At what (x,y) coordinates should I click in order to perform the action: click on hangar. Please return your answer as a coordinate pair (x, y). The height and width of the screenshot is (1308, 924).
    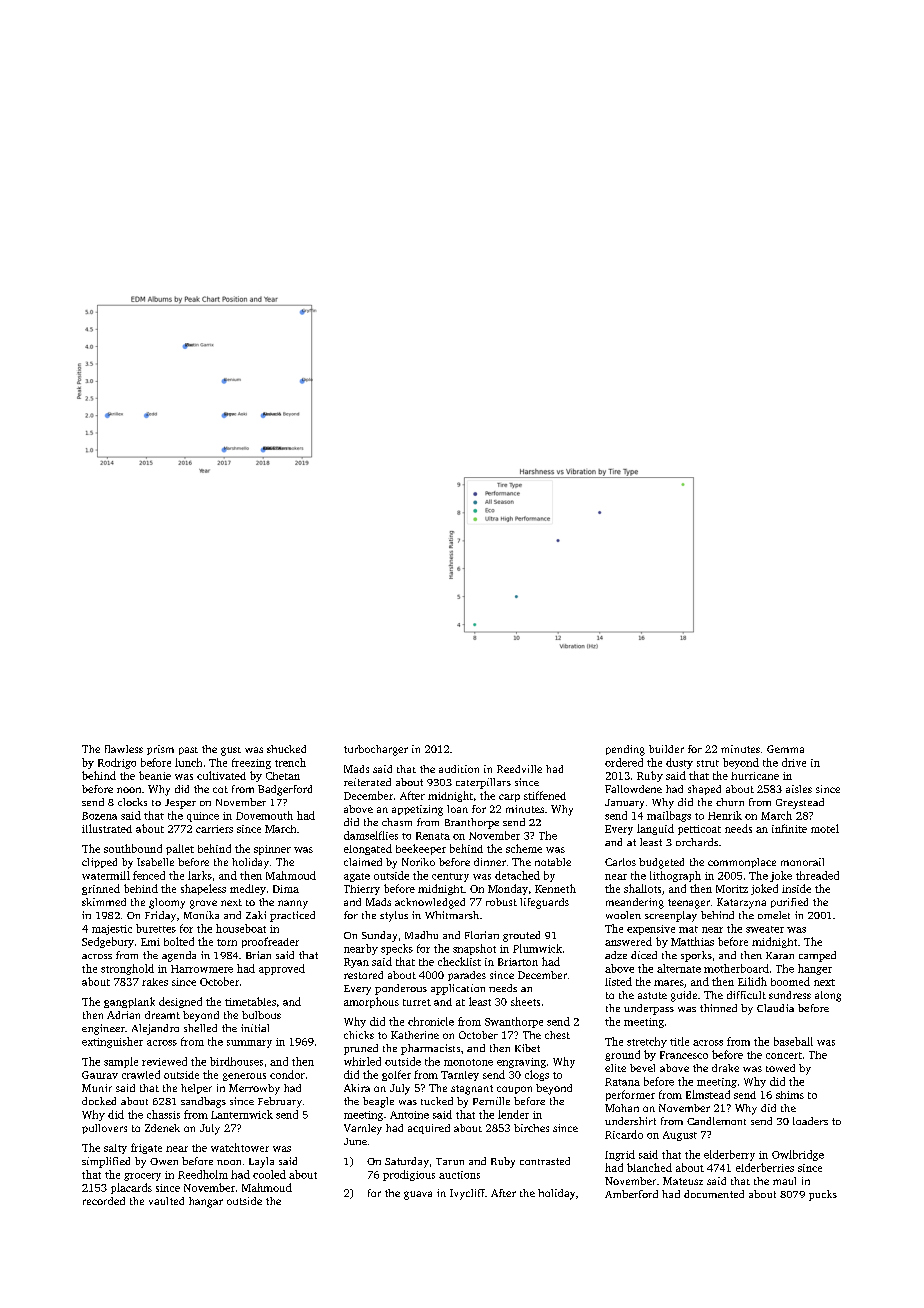
    Looking at the image, I should click on (206, 1202).
